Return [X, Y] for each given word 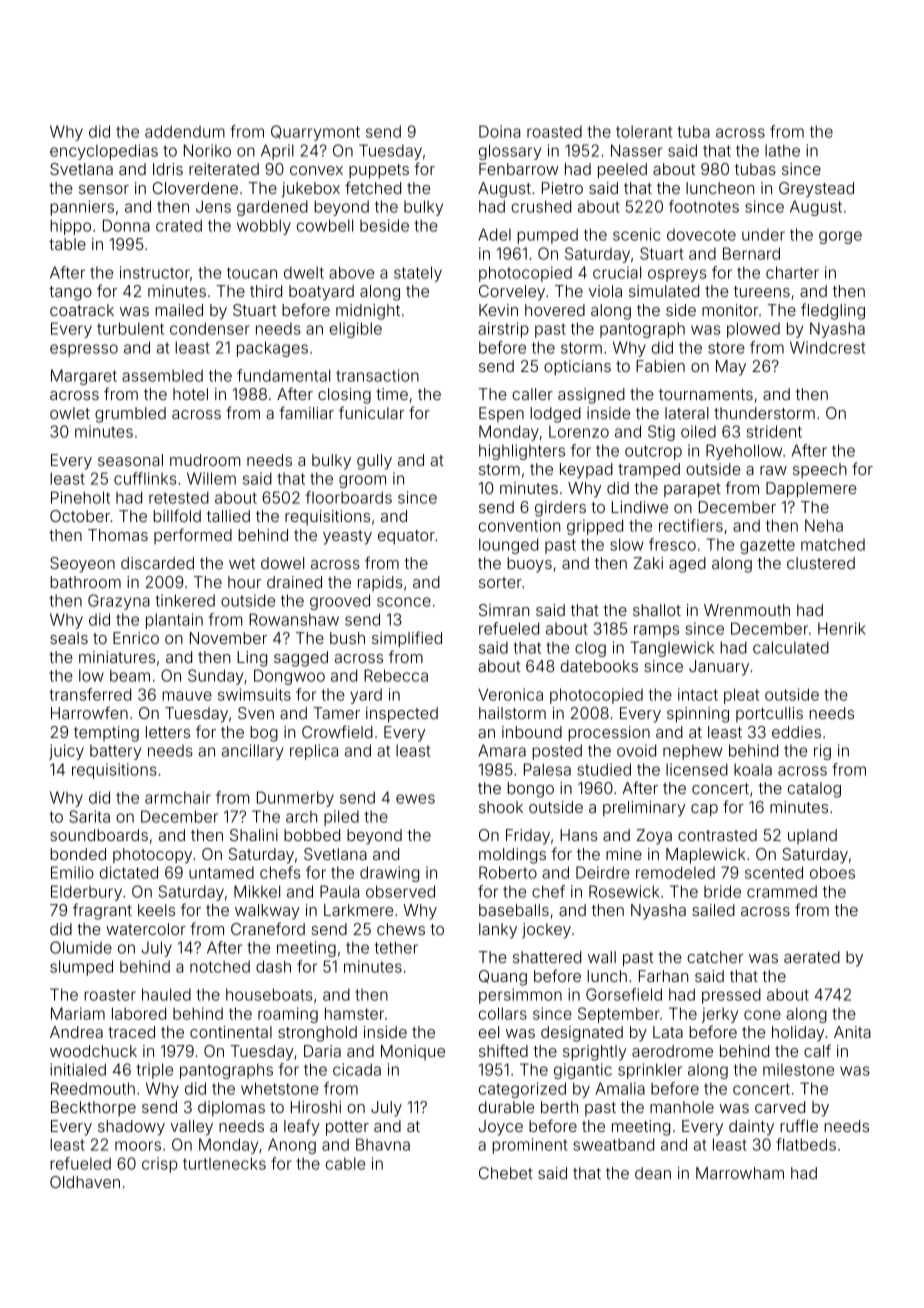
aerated [812, 957]
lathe [782, 150]
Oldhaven [85, 1182]
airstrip [503, 330]
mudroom [205, 460]
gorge [840, 237]
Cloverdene [195, 188]
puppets [379, 171]
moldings [512, 856]
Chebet [506, 1173]
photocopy [152, 856]
